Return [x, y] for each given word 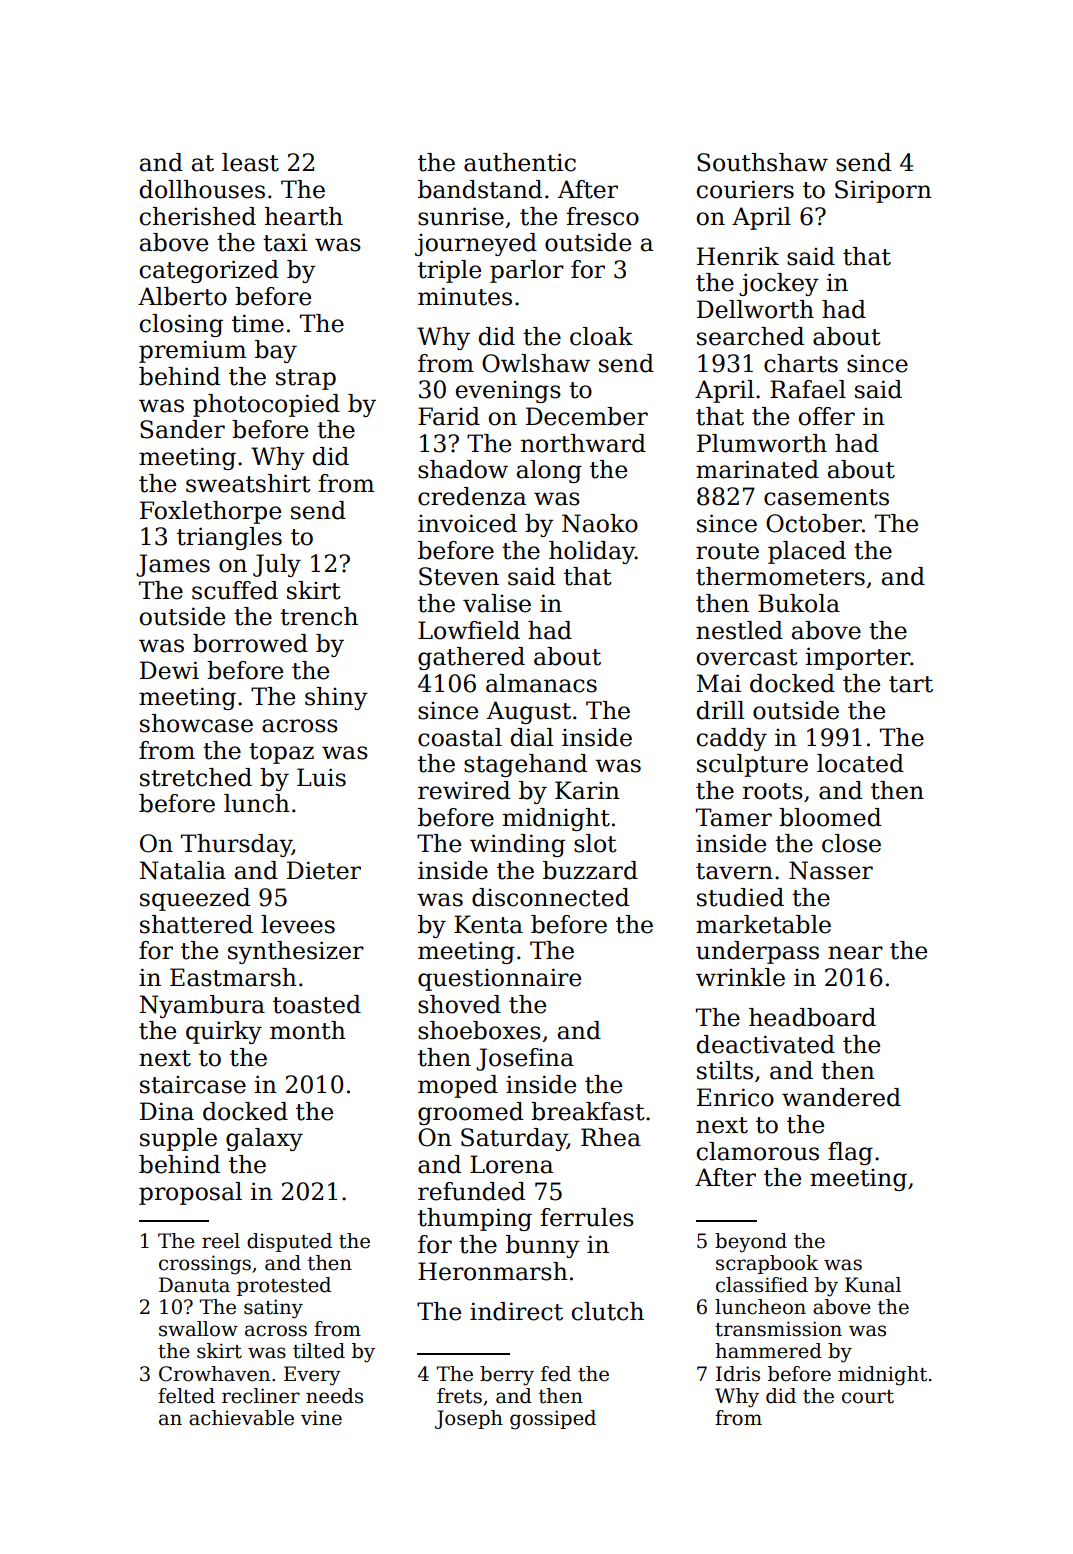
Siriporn [883, 191]
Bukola [799, 603]
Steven [459, 576]
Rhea [611, 1137]
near [855, 953]
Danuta [194, 1285]
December [587, 416]
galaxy [264, 1139]
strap [306, 379]
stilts [725, 1070]
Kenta [488, 924]
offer [827, 416]
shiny [336, 698]
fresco [603, 216]
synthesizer [296, 952]
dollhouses [202, 189]
